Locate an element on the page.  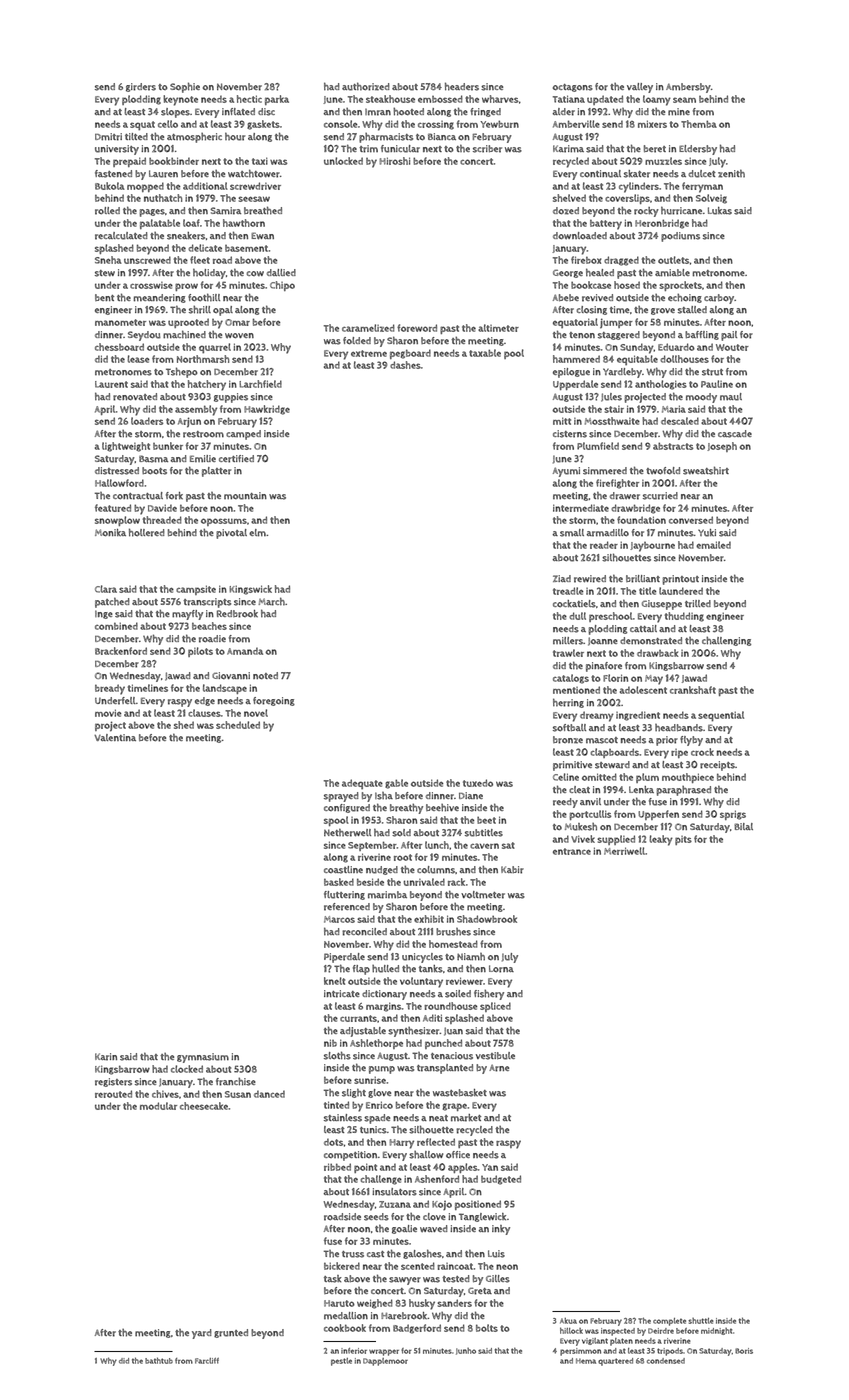
abstracts is located at coordinates (673, 446).
